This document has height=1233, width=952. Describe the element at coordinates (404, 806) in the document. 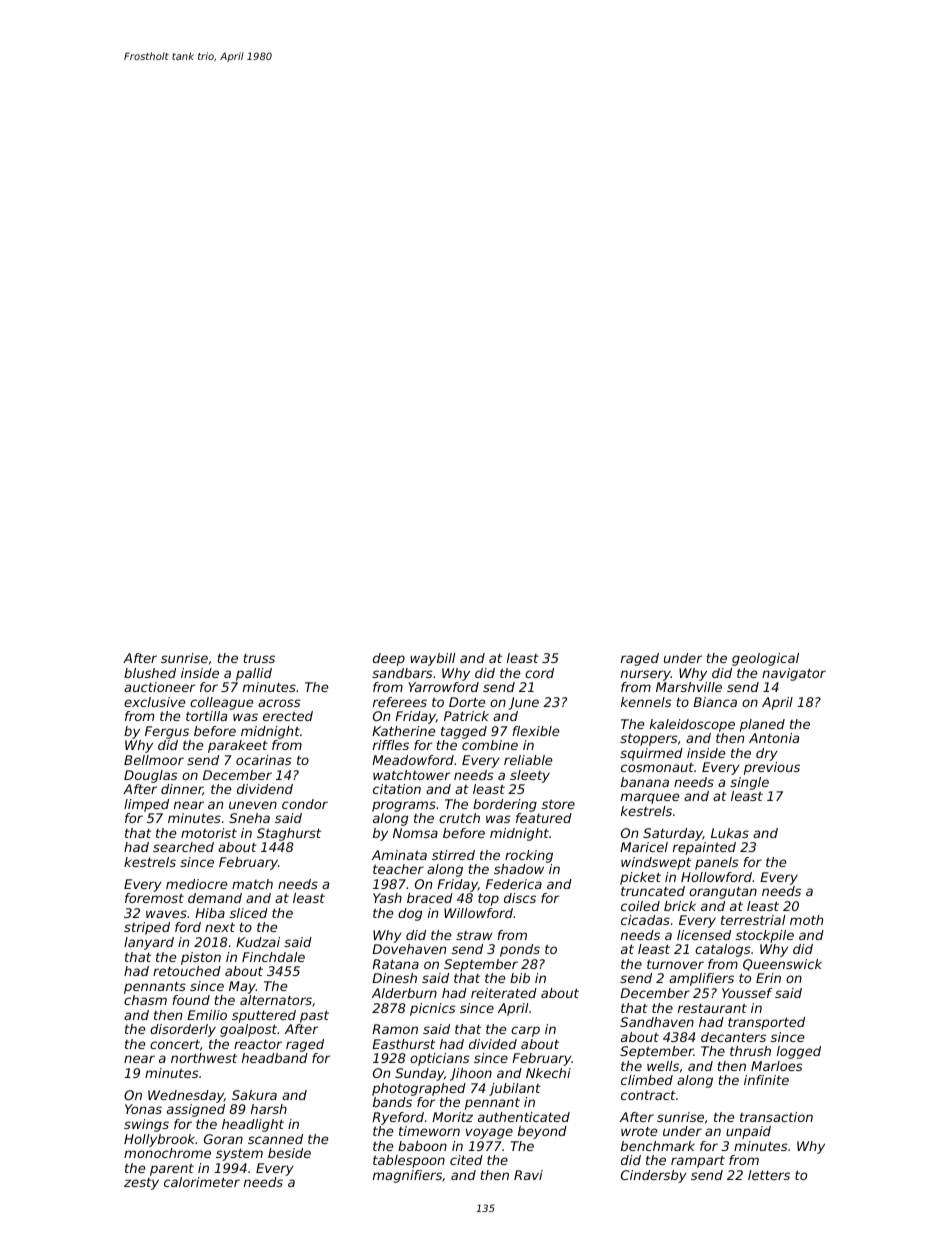

I see `programs` at that location.
